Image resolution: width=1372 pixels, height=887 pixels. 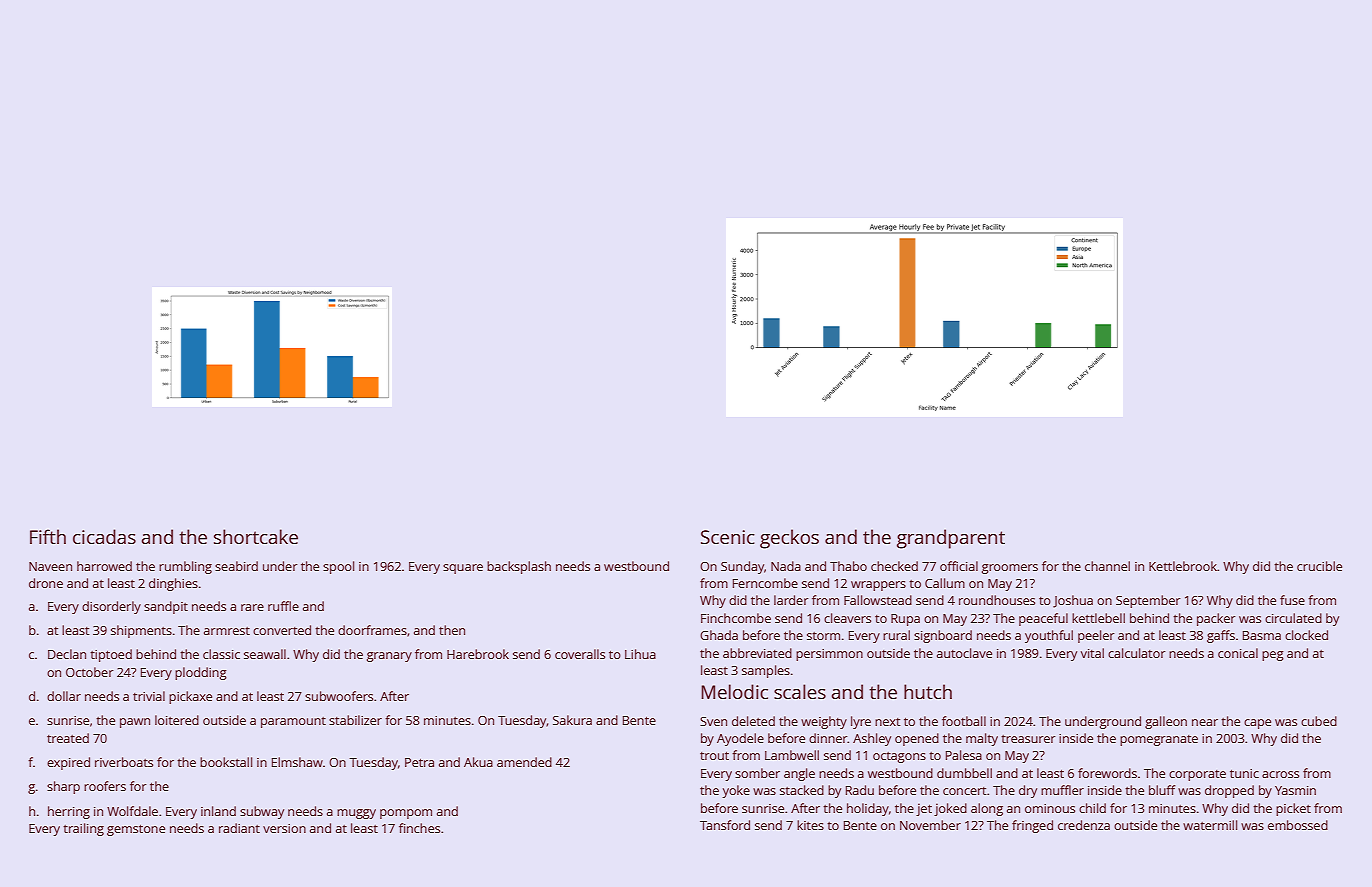 What do you see at coordinates (239, 828) in the screenshot?
I see `radiant` at bounding box center [239, 828].
